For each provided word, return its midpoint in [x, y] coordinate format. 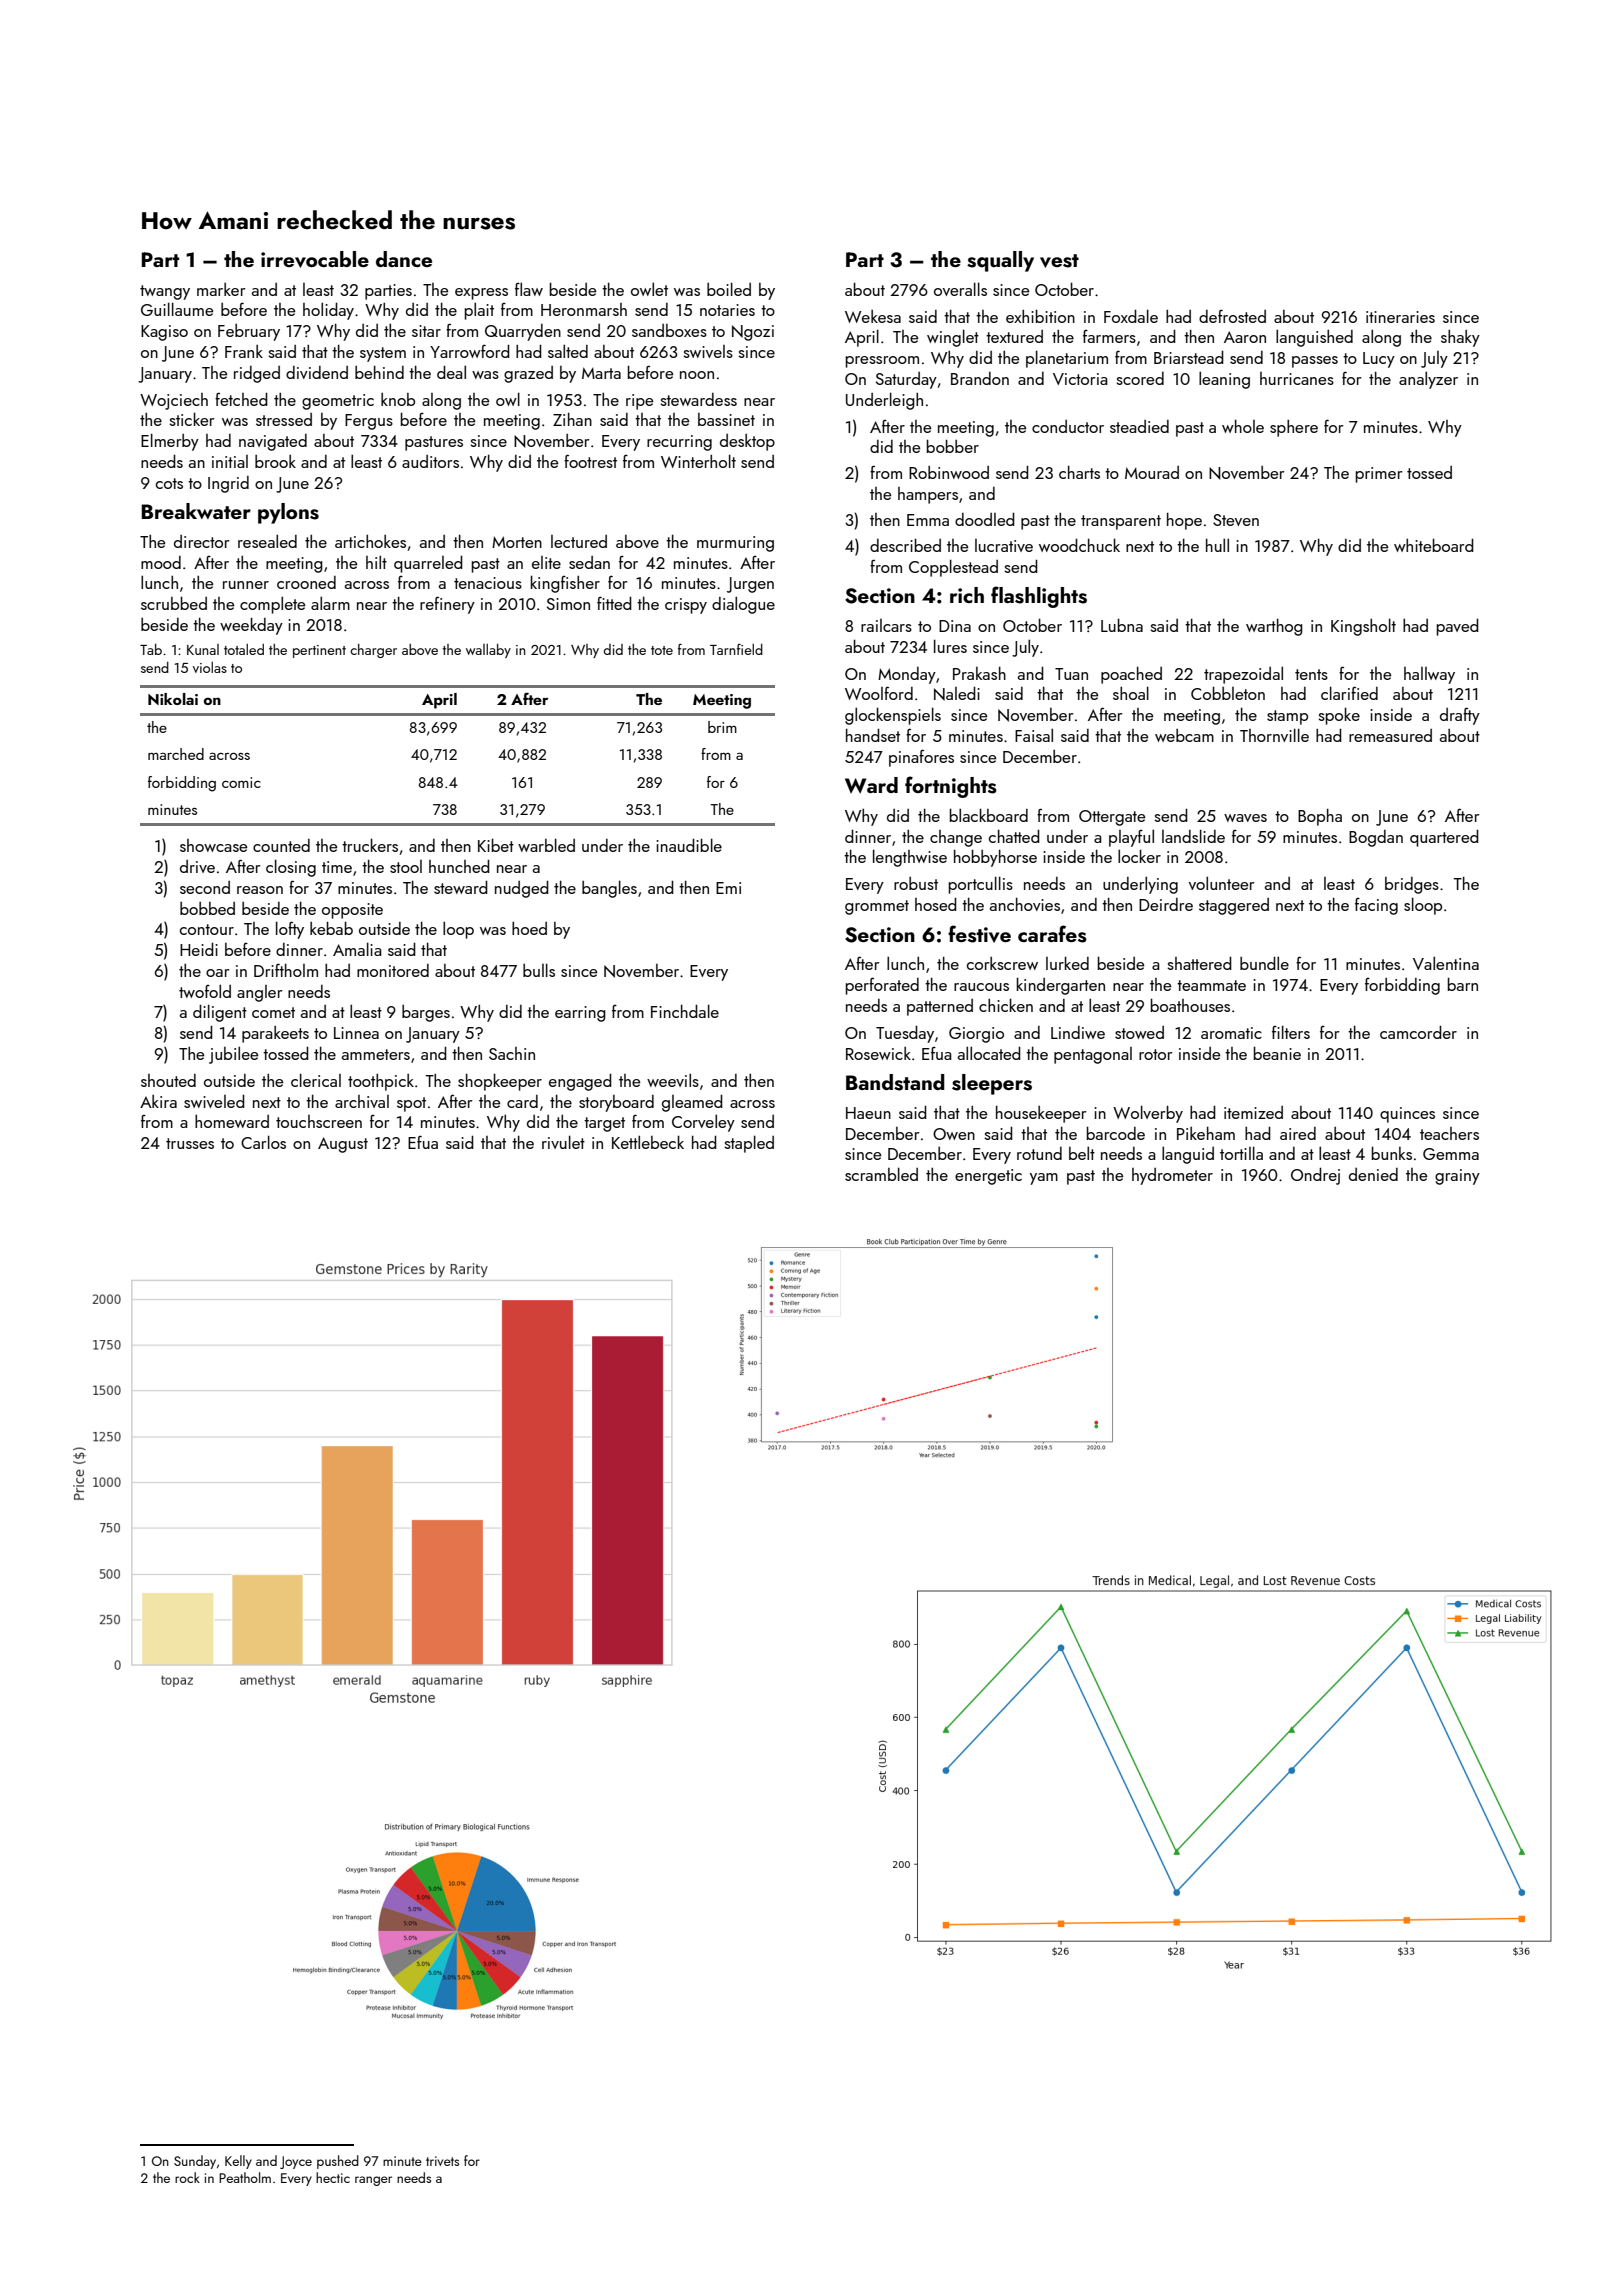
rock [187, 2177]
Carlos [263, 1142]
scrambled [881, 1174]
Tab [151, 649]
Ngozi [753, 333]
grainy [1457, 1177]
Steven [1236, 520]
